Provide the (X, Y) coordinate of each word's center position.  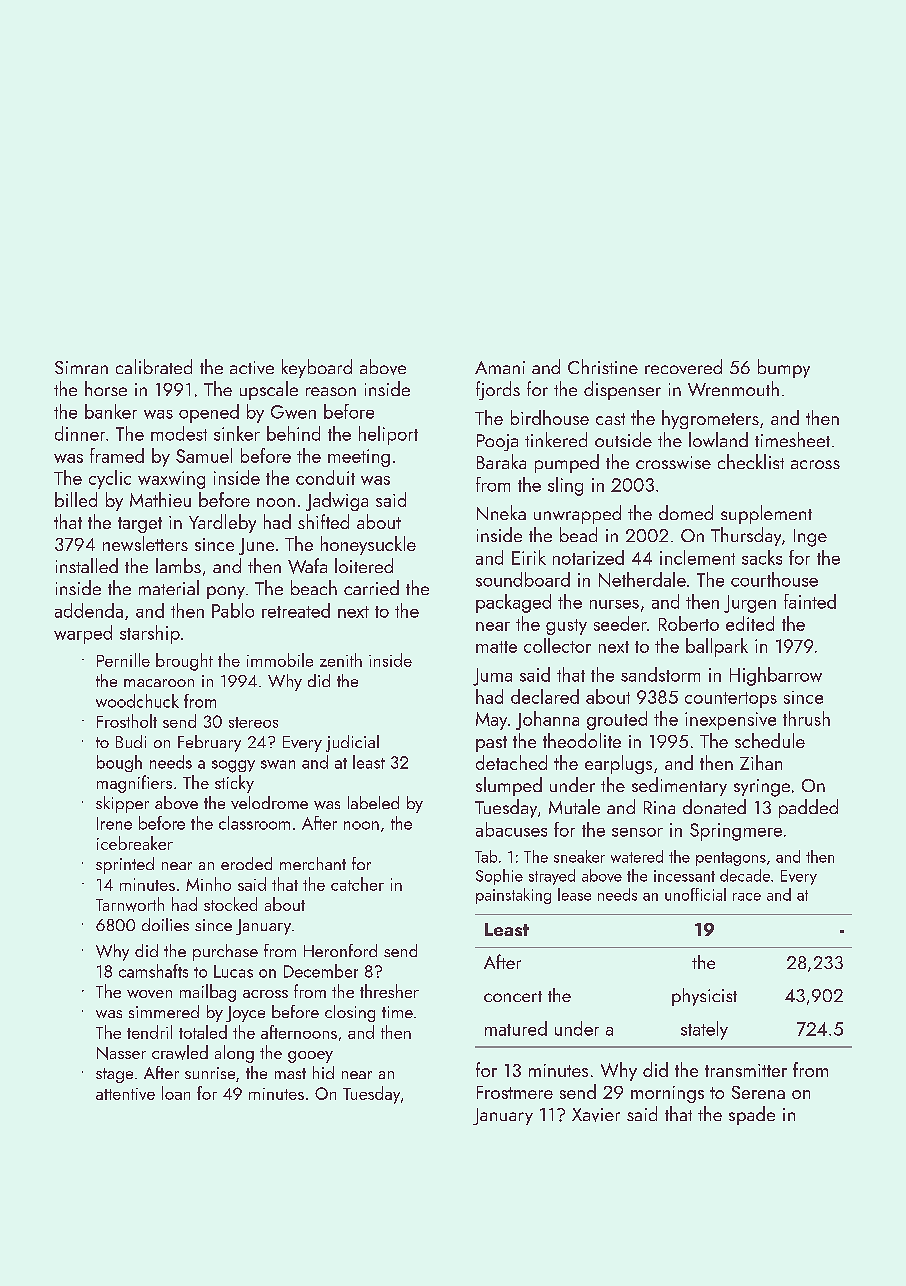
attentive (125, 1094)
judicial (352, 743)
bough (119, 763)
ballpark (717, 647)
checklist (751, 461)
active (252, 367)
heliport (388, 435)
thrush (806, 718)
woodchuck (137, 701)
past (491, 744)
